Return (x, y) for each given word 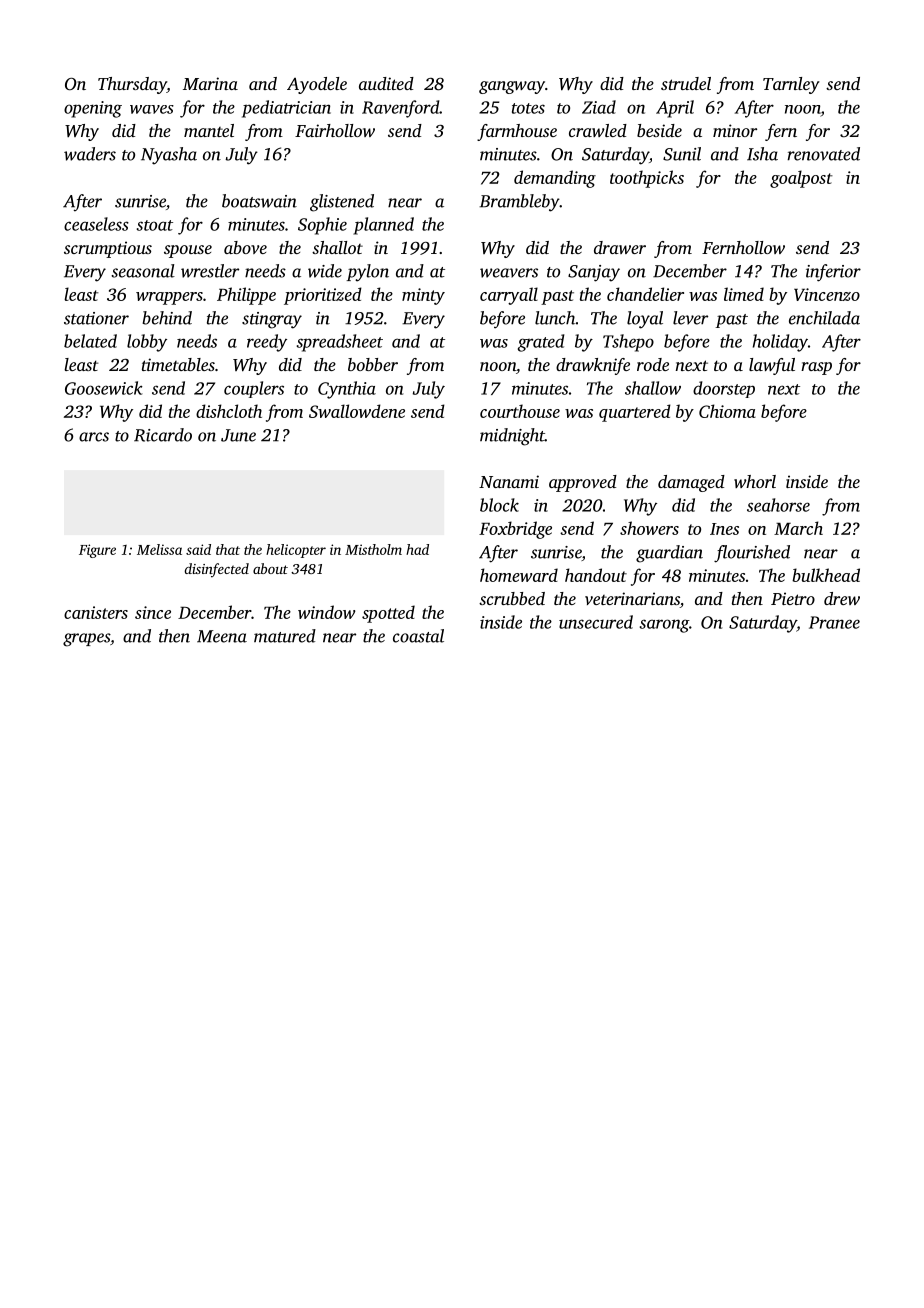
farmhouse (517, 132)
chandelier (645, 294)
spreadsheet (340, 343)
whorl (755, 481)
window (326, 612)
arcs (94, 437)
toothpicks (647, 179)
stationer (96, 318)
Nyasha (169, 156)
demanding (555, 179)
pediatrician (286, 109)
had (417, 549)
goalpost (801, 179)
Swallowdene (357, 411)
